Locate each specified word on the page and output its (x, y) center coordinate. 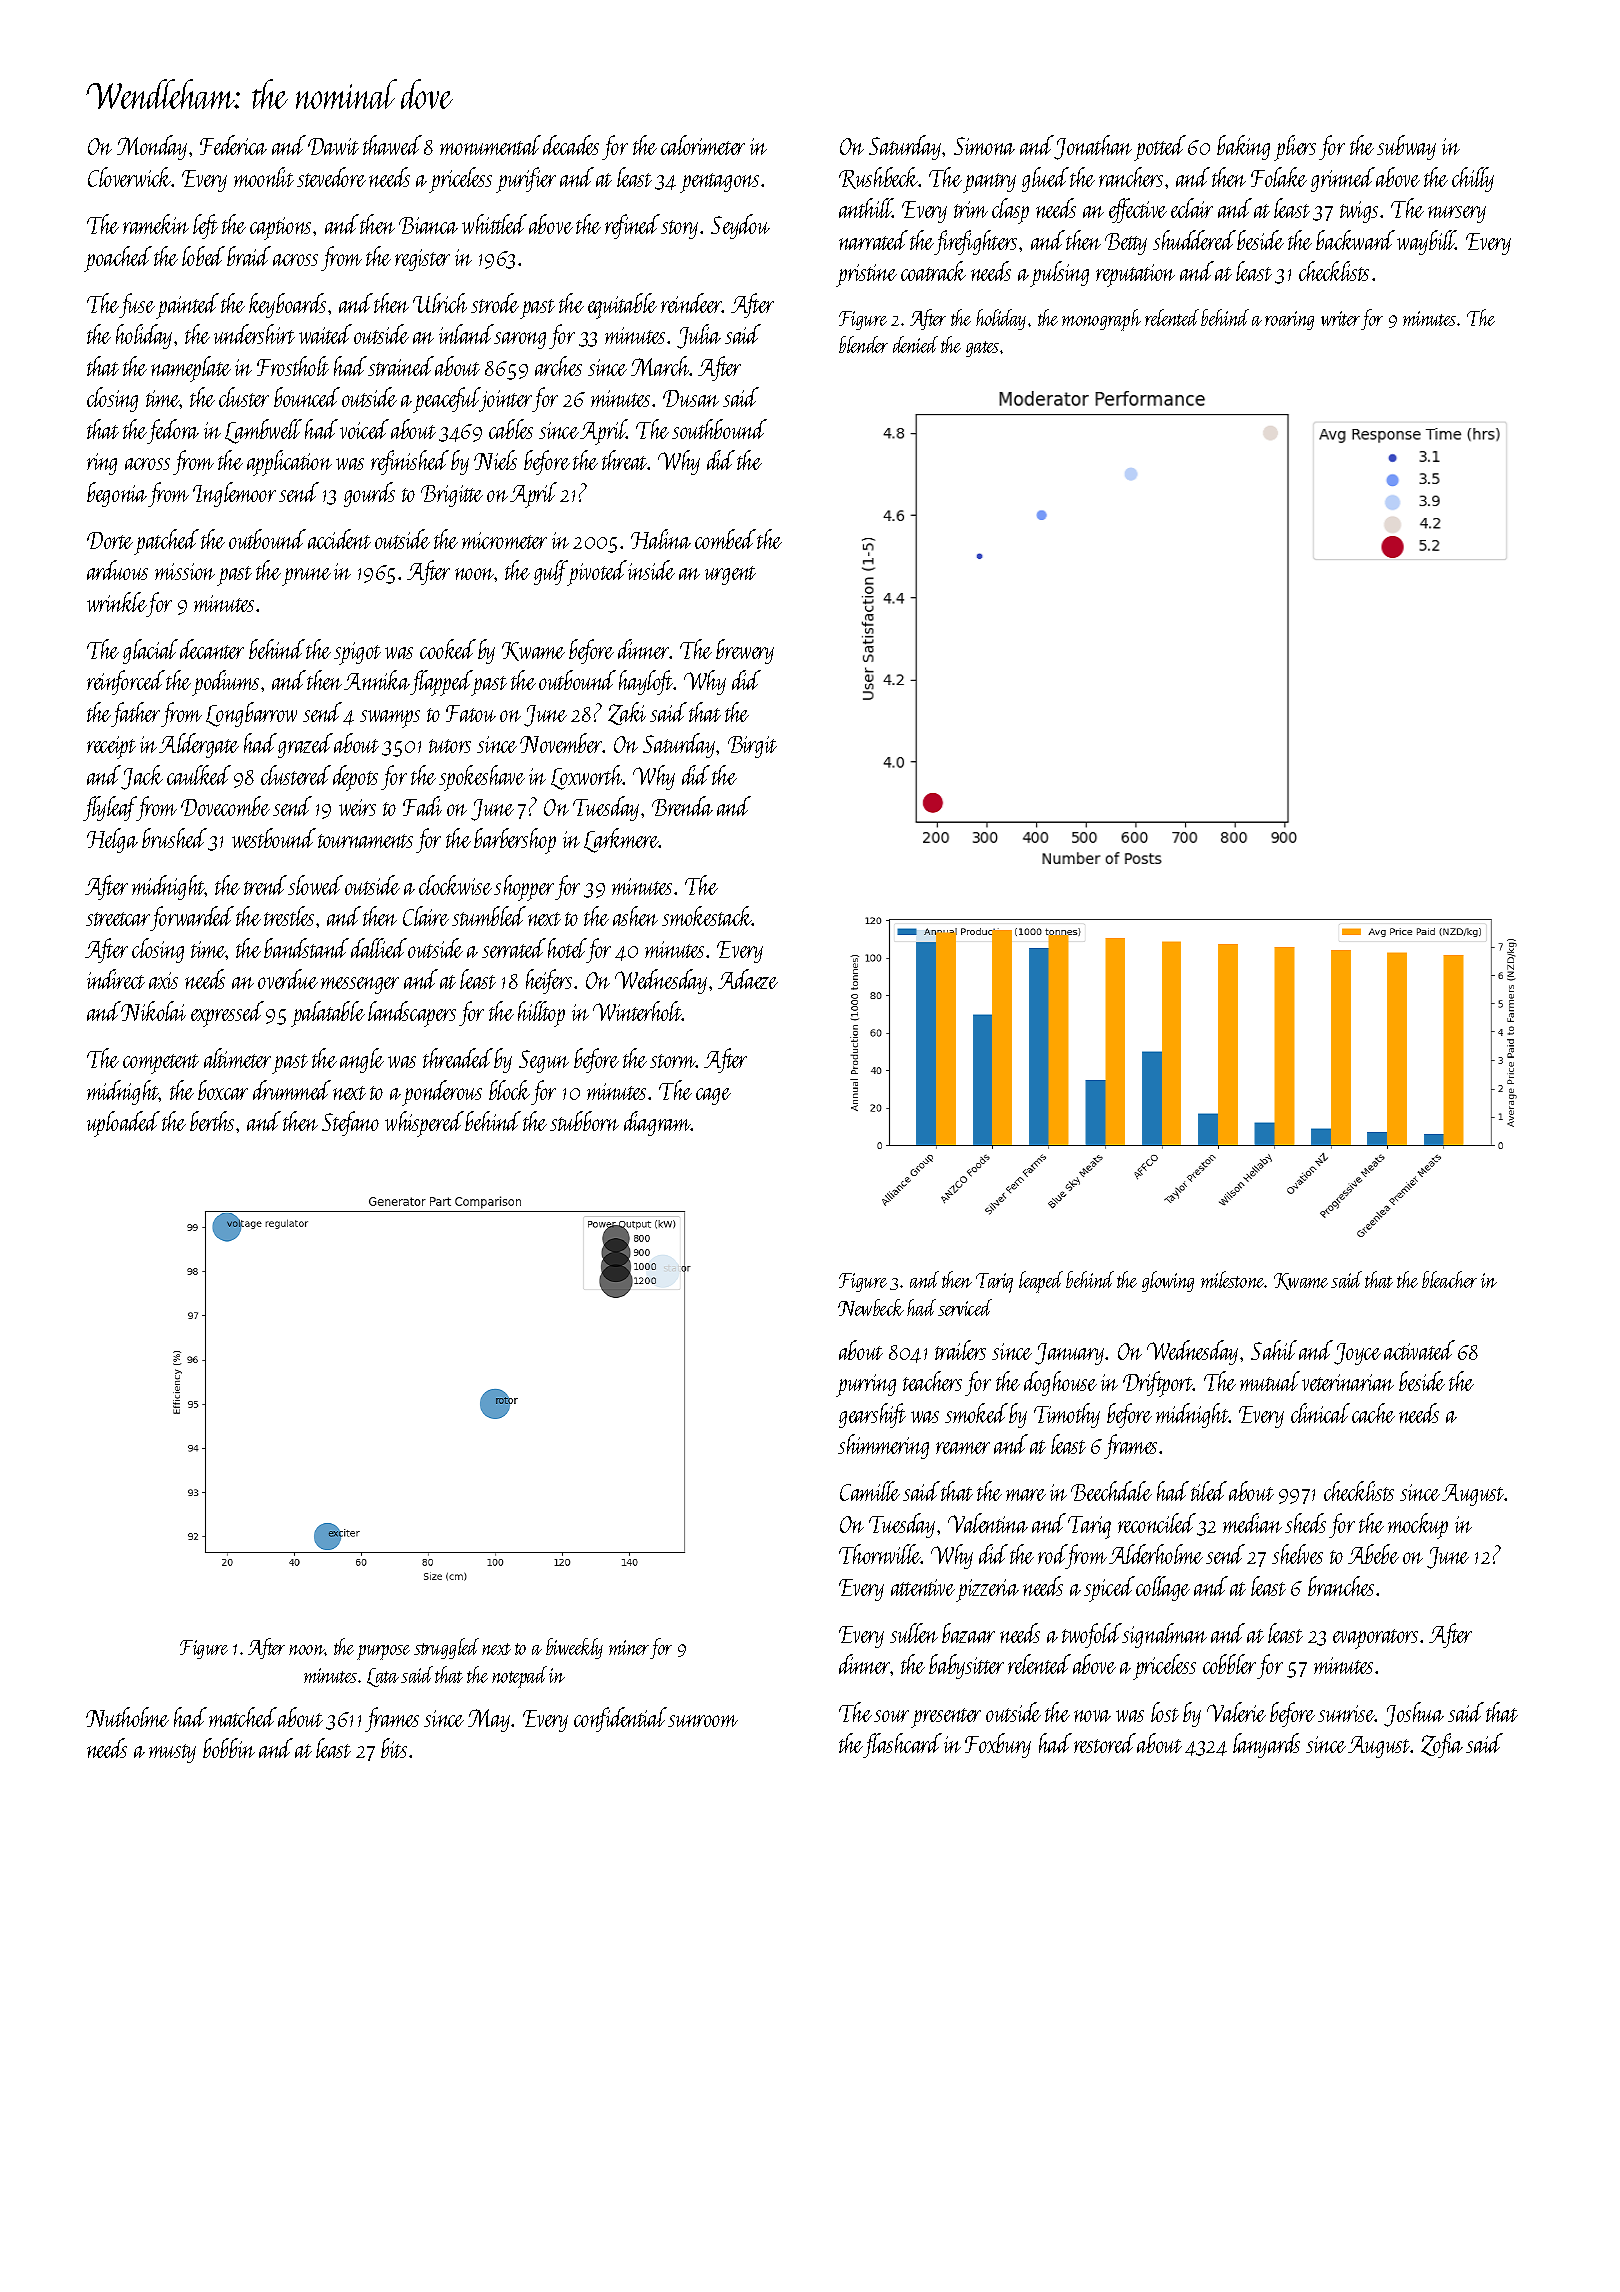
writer (1340, 318)
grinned (1343, 179)
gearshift (872, 1415)
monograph (1101, 320)
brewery (745, 651)
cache (1373, 1413)
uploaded (123, 1124)
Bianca (428, 225)
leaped (1041, 1282)
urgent (730, 575)
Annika (377, 680)
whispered (424, 1124)
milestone (1233, 1279)
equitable (622, 306)
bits (394, 1748)
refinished (410, 462)
